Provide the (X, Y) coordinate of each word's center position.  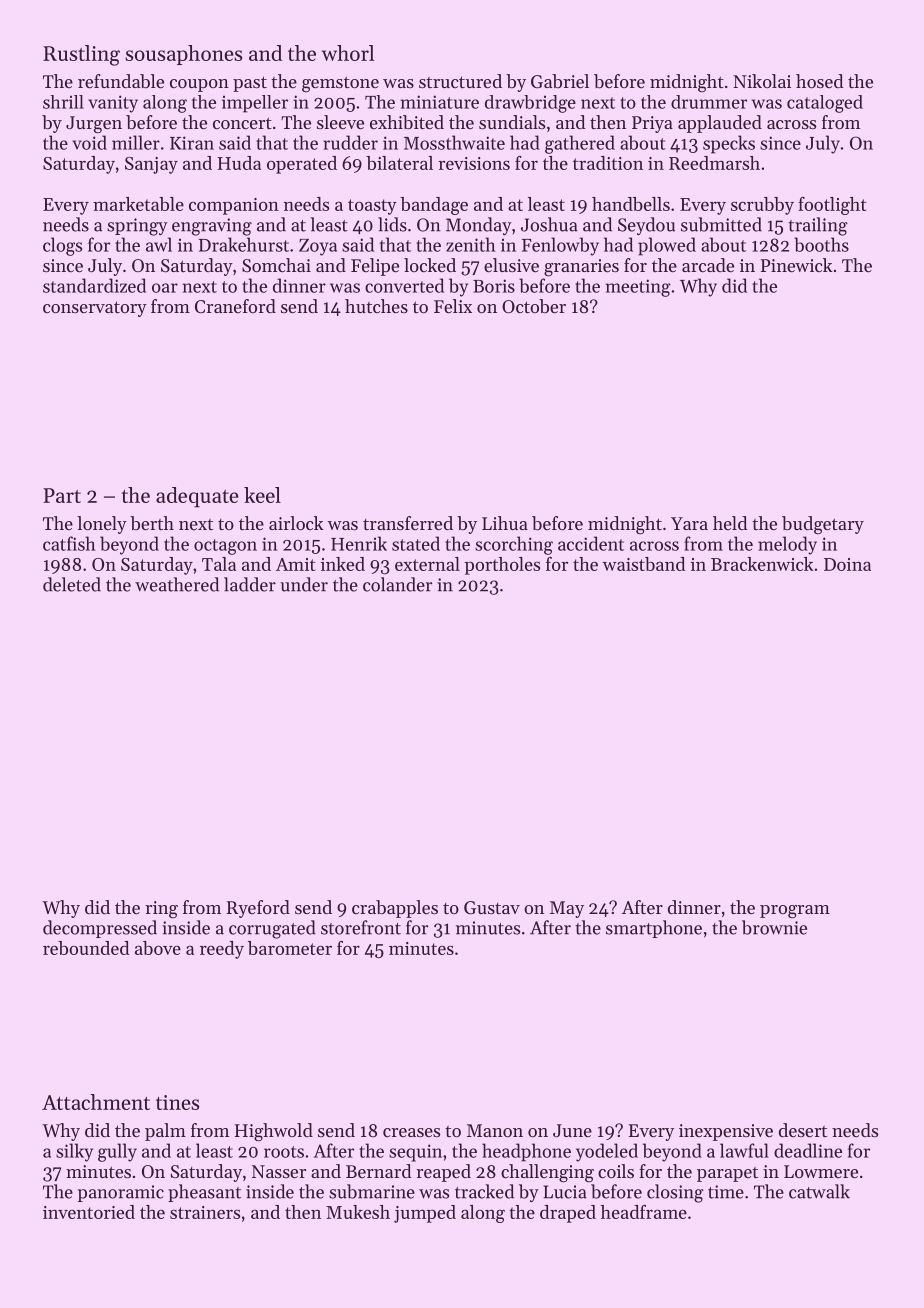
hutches (376, 306)
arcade (708, 265)
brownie (774, 927)
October (534, 306)
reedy (222, 950)
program (795, 912)
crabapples (395, 909)
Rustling (81, 55)
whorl (348, 53)
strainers (205, 1212)
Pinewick (796, 265)
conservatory (95, 309)
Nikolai (762, 81)
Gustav (492, 907)
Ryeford (258, 909)
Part (62, 495)
